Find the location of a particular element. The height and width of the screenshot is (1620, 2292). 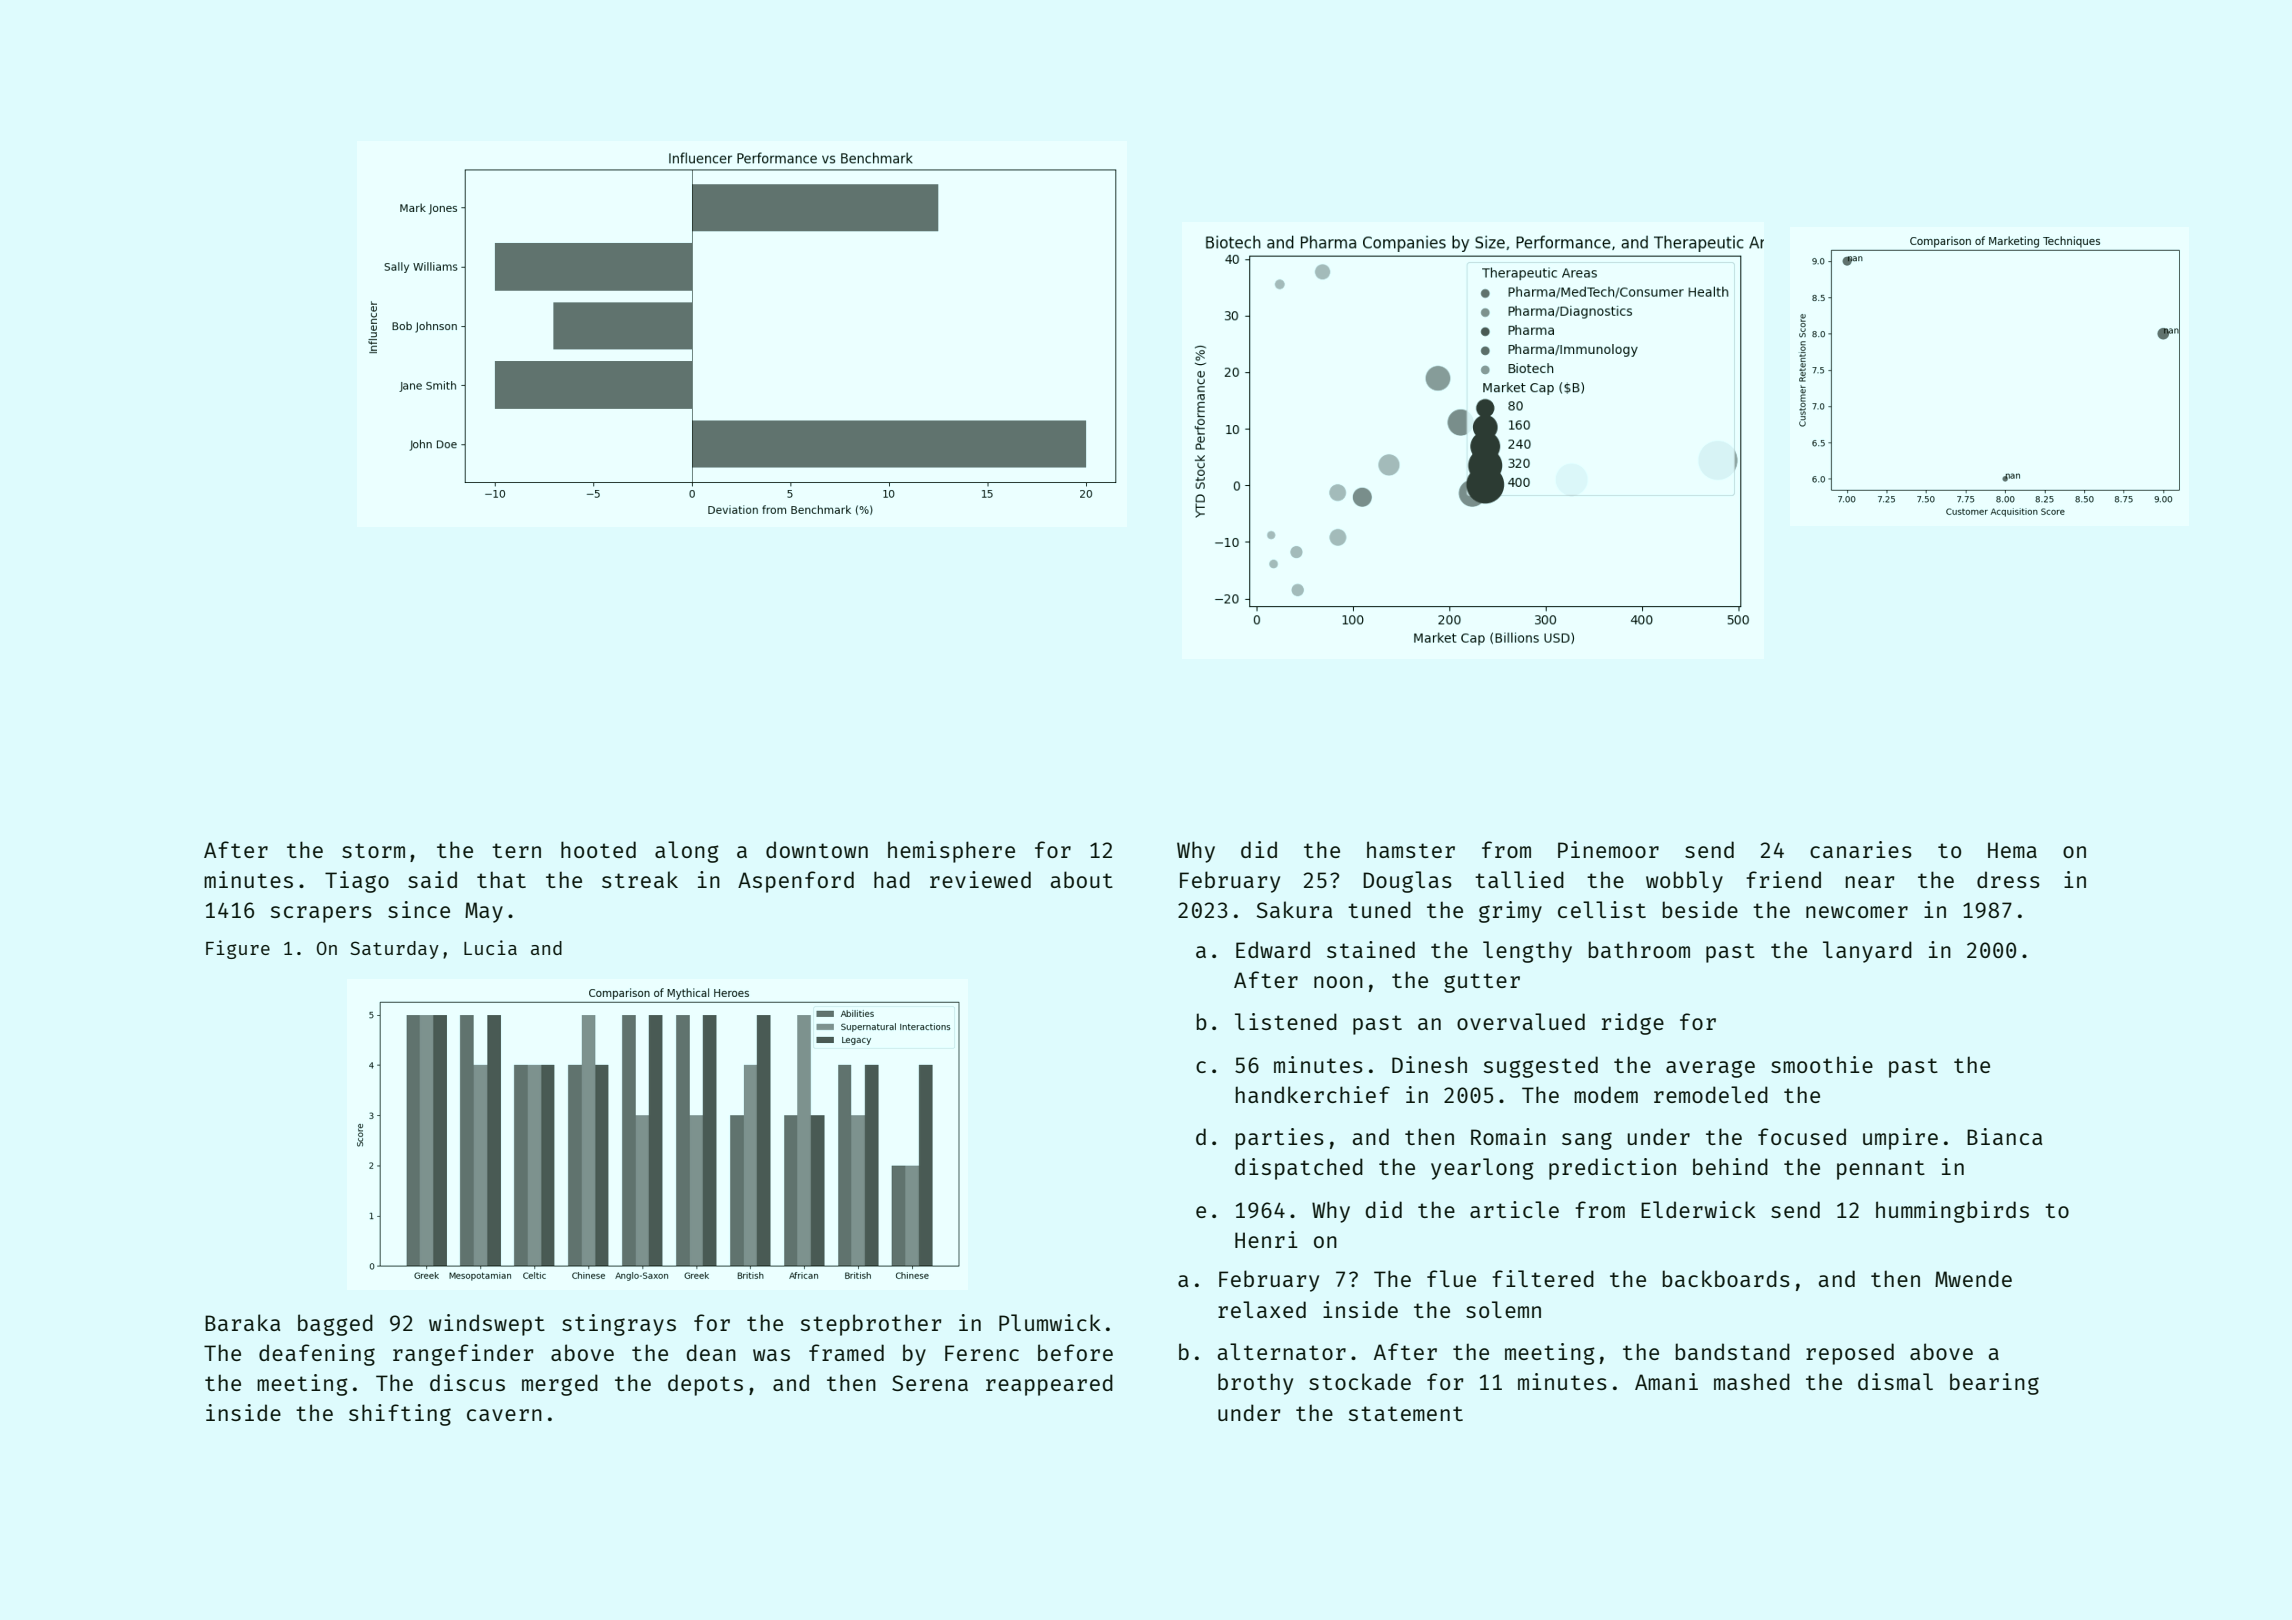

hemisphere is located at coordinates (951, 852).
